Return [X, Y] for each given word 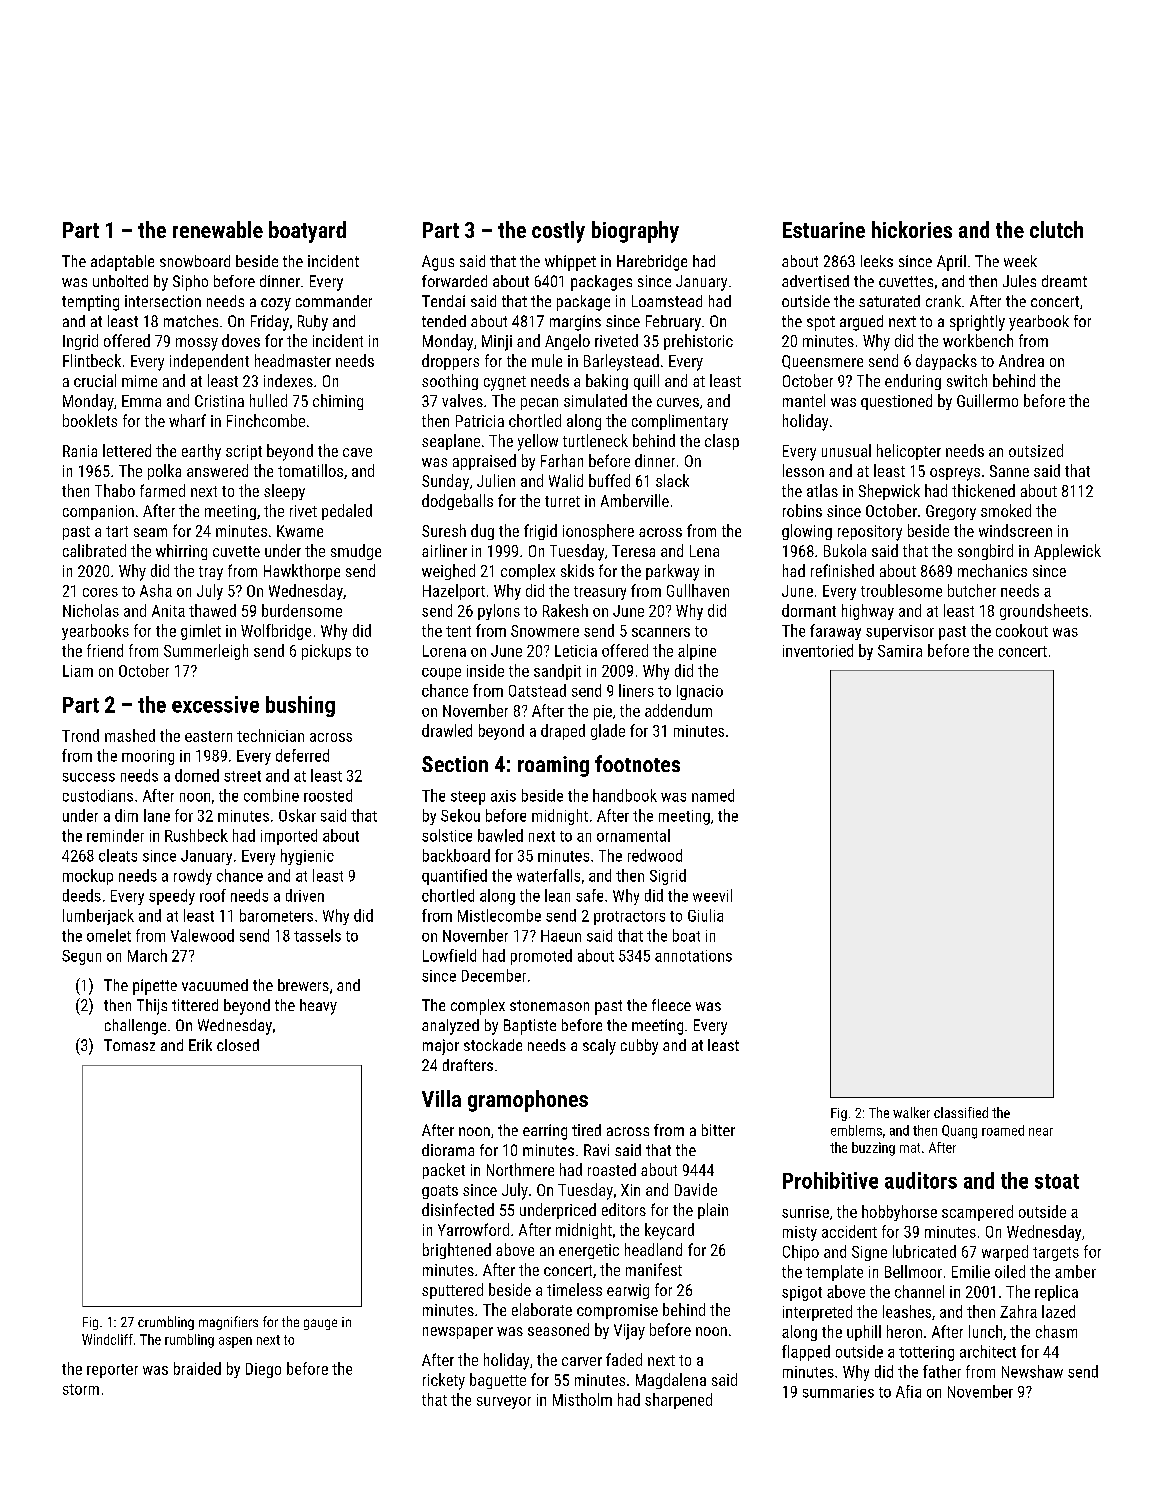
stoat [1057, 1181]
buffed [609, 480]
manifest [654, 1269]
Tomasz [129, 1045]
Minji [497, 343]
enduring [913, 382]
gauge [320, 1324]
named [713, 795]
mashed [130, 735]
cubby [639, 1047]
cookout [1022, 630]
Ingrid [80, 342]
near [1041, 1132]
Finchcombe [266, 420]
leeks [877, 261]
